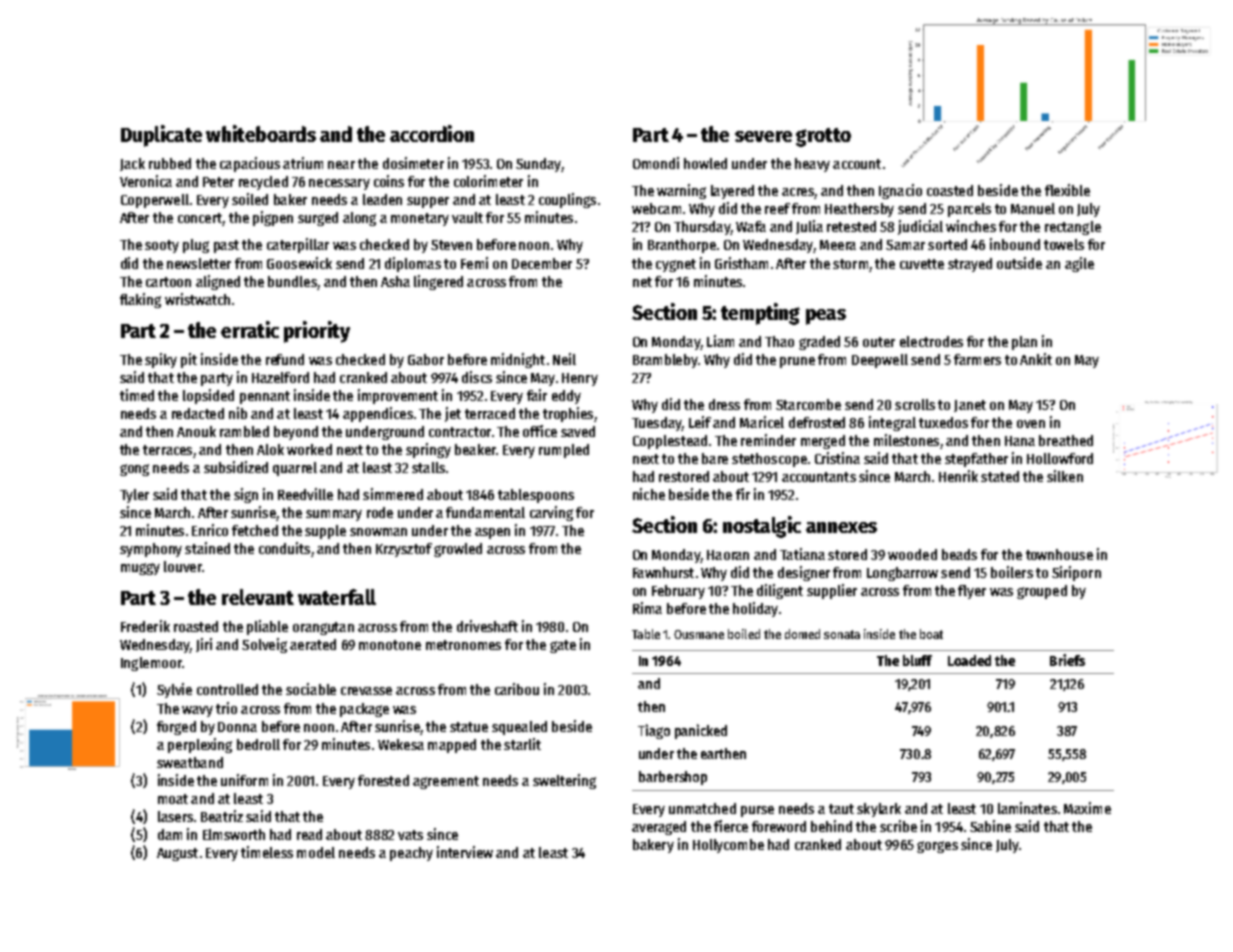 This image has width=1233, height=952. Describe the element at coordinates (162, 246) in the image. I see `sooty` at that location.
